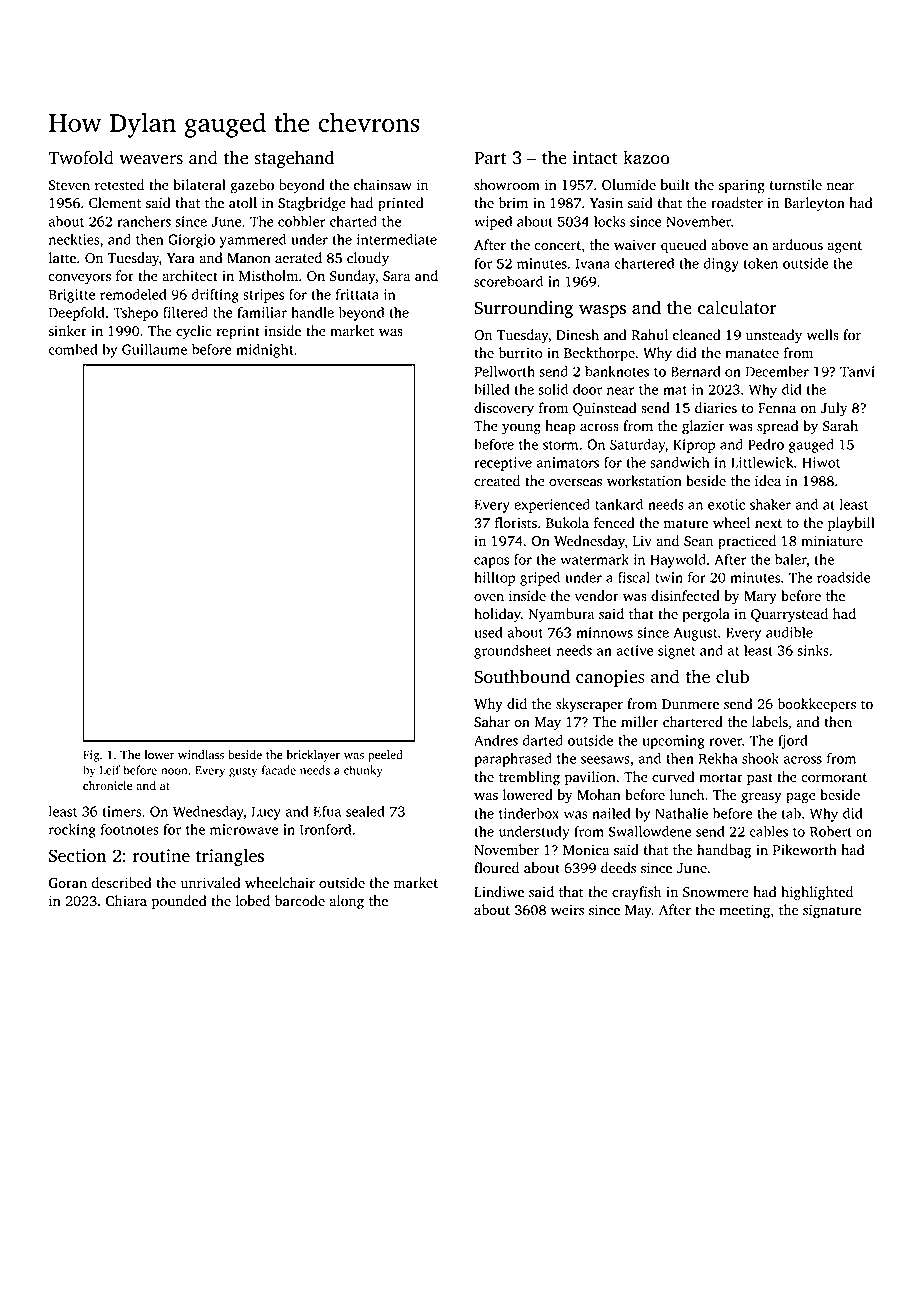 The width and height of the screenshot is (924, 1308). Describe the element at coordinates (694, 446) in the screenshot. I see `Kiprop` at that location.
